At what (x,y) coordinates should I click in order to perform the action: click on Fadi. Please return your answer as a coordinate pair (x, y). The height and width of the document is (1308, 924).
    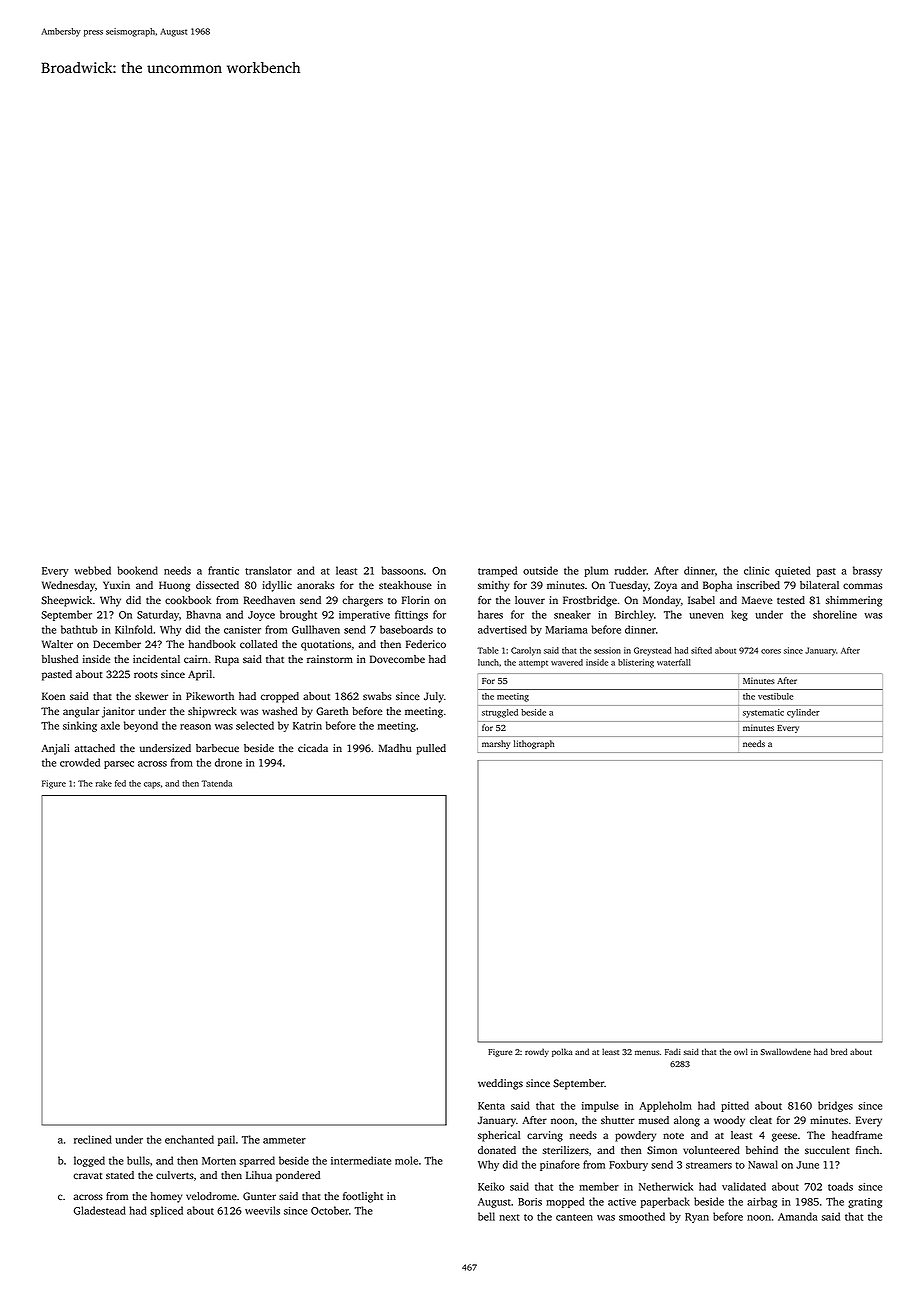
    Looking at the image, I should click on (673, 1051).
